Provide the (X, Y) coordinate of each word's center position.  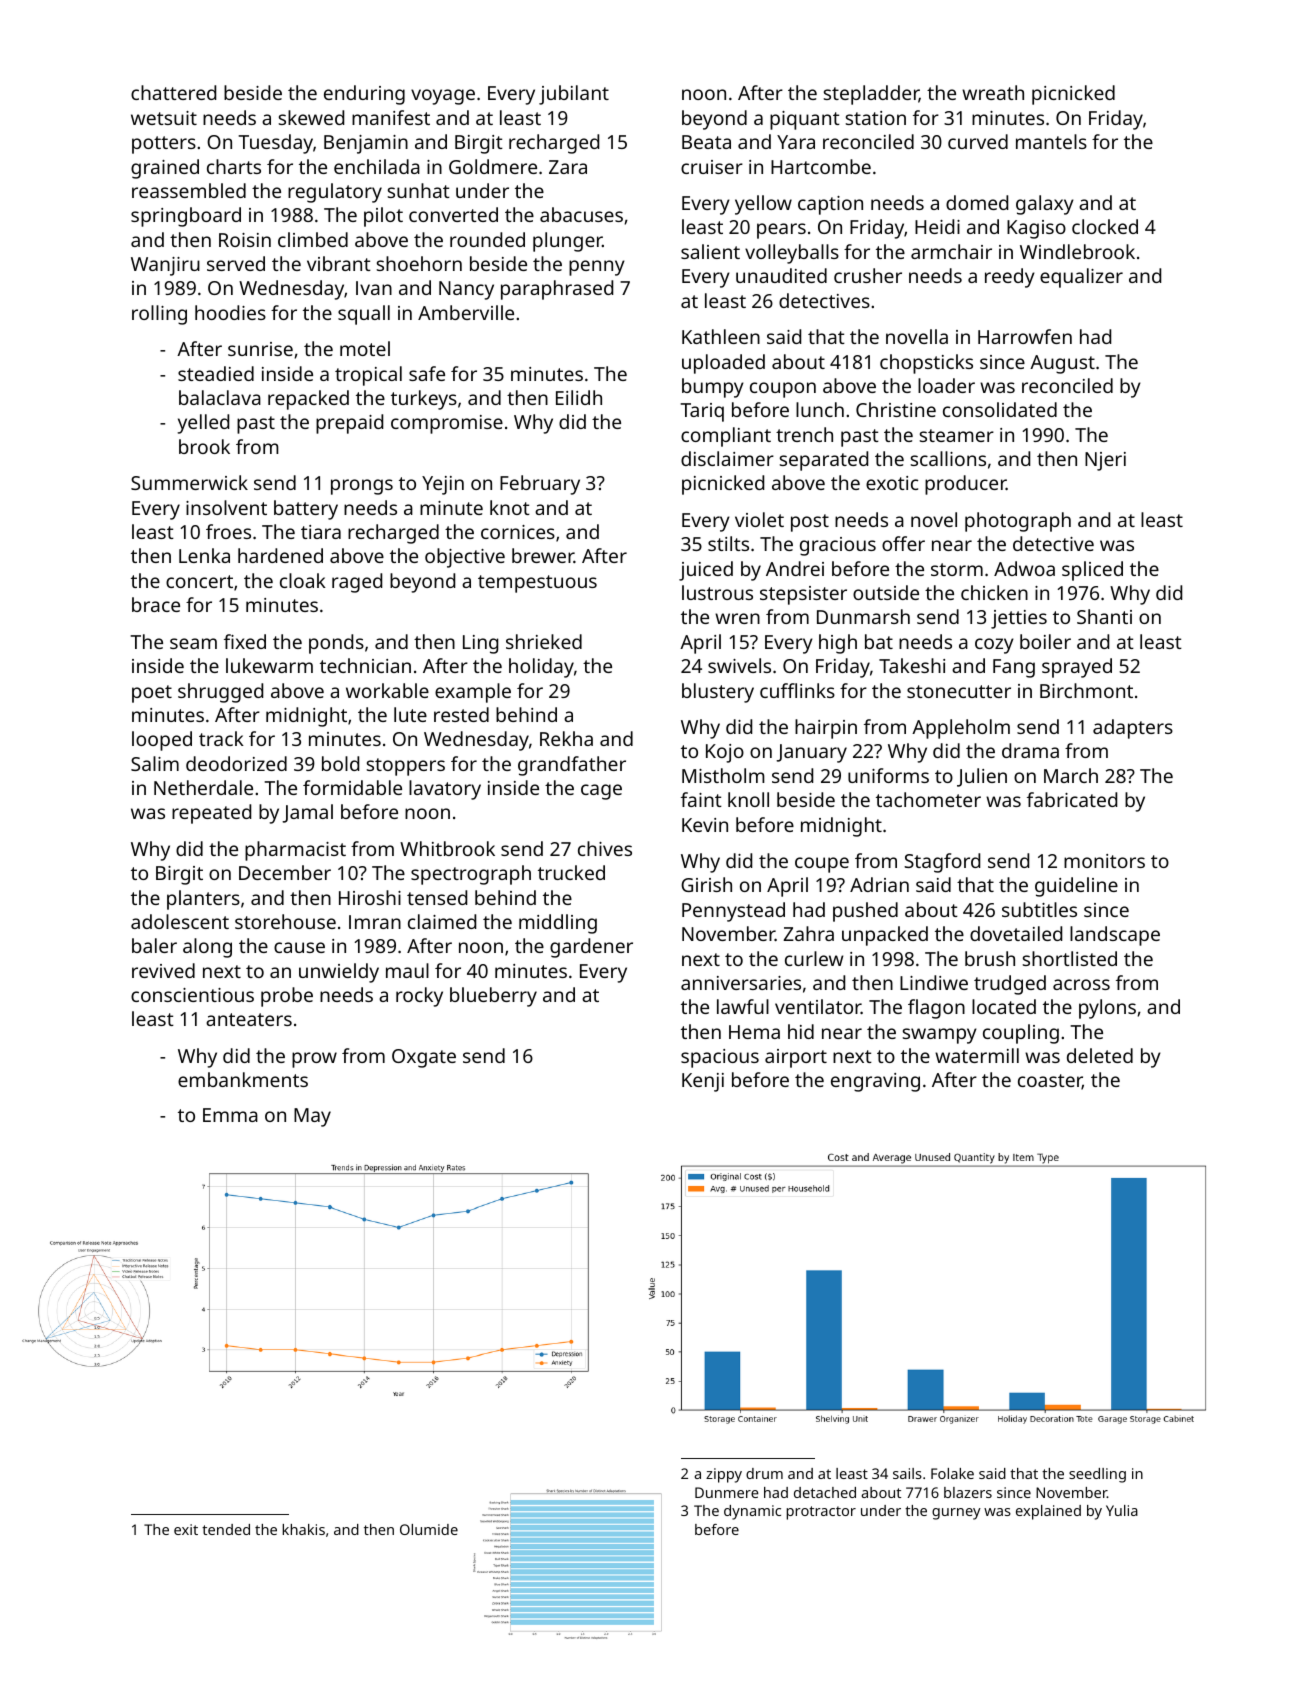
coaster (1050, 1082)
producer (965, 485)
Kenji (703, 1082)
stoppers (406, 767)
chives (605, 848)
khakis (303, 1529)
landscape (1115, 936)
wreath (993, 92)
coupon (783, 390)
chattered (173, 92)
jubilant (574, 95)
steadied (216, 373)
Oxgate (424, 1058)
